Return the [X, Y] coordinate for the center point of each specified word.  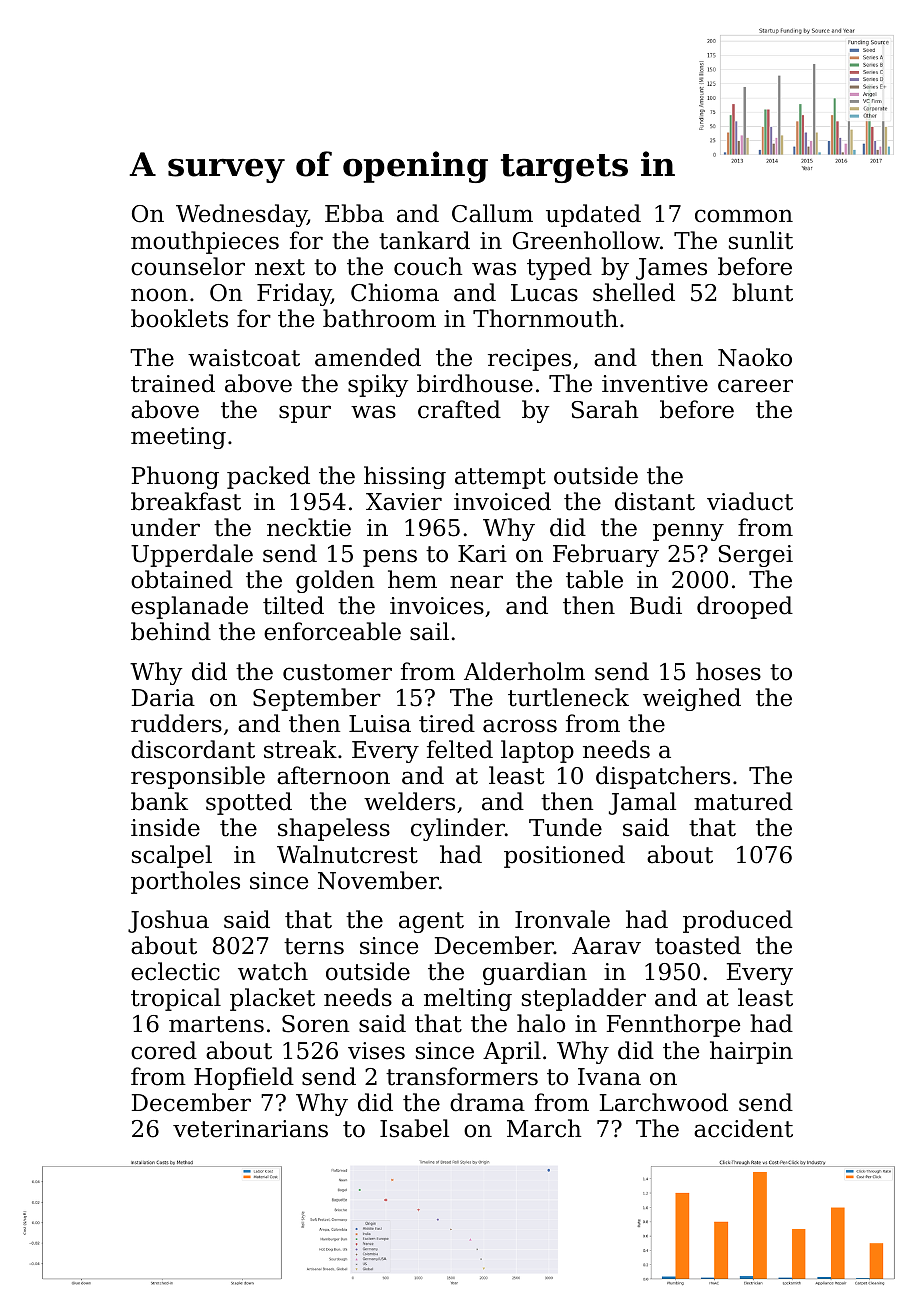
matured [743, 801]
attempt [500, 478]
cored [164, 1050]
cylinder [458, 829]
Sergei [755, 556]
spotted [249, 803]
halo [541, 1023]
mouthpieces [205, 242]
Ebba [354, 213]
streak [300, 749]
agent [431, 922]
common [744, 216]
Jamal [642, 803]
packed [268, 477]
